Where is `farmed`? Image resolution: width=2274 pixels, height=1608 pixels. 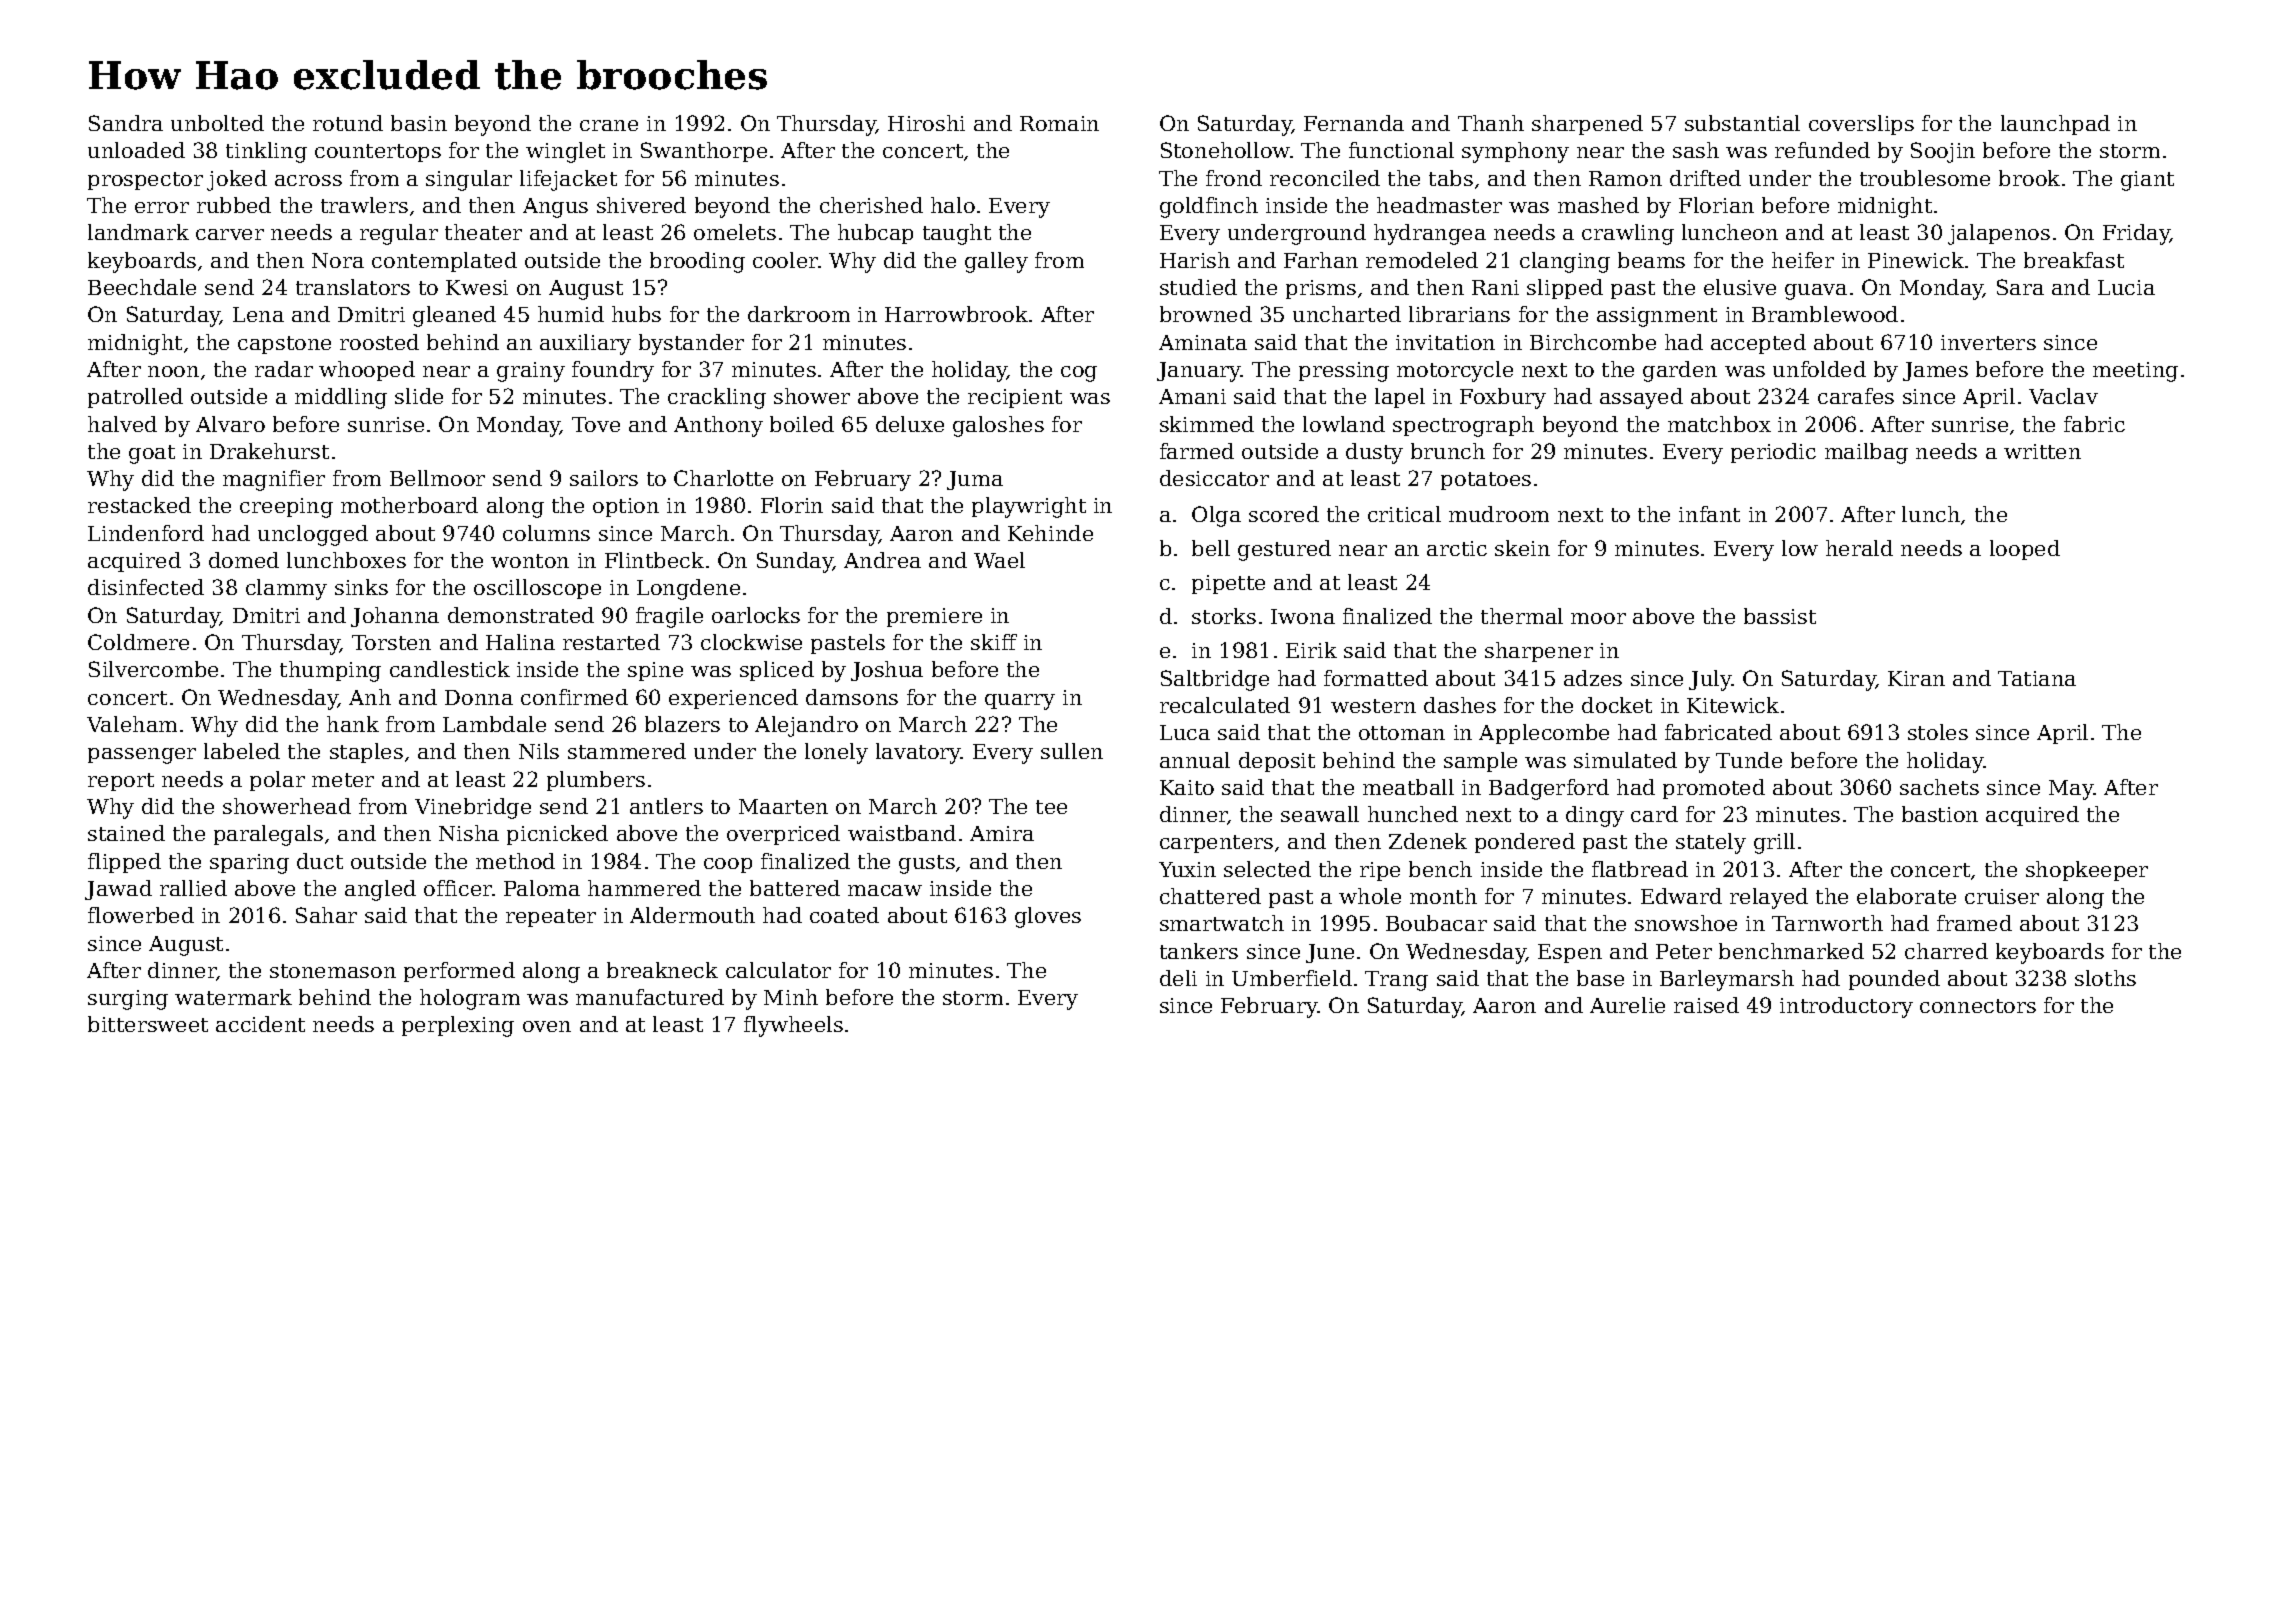
farmed is located at coordinates (1197, 451).
